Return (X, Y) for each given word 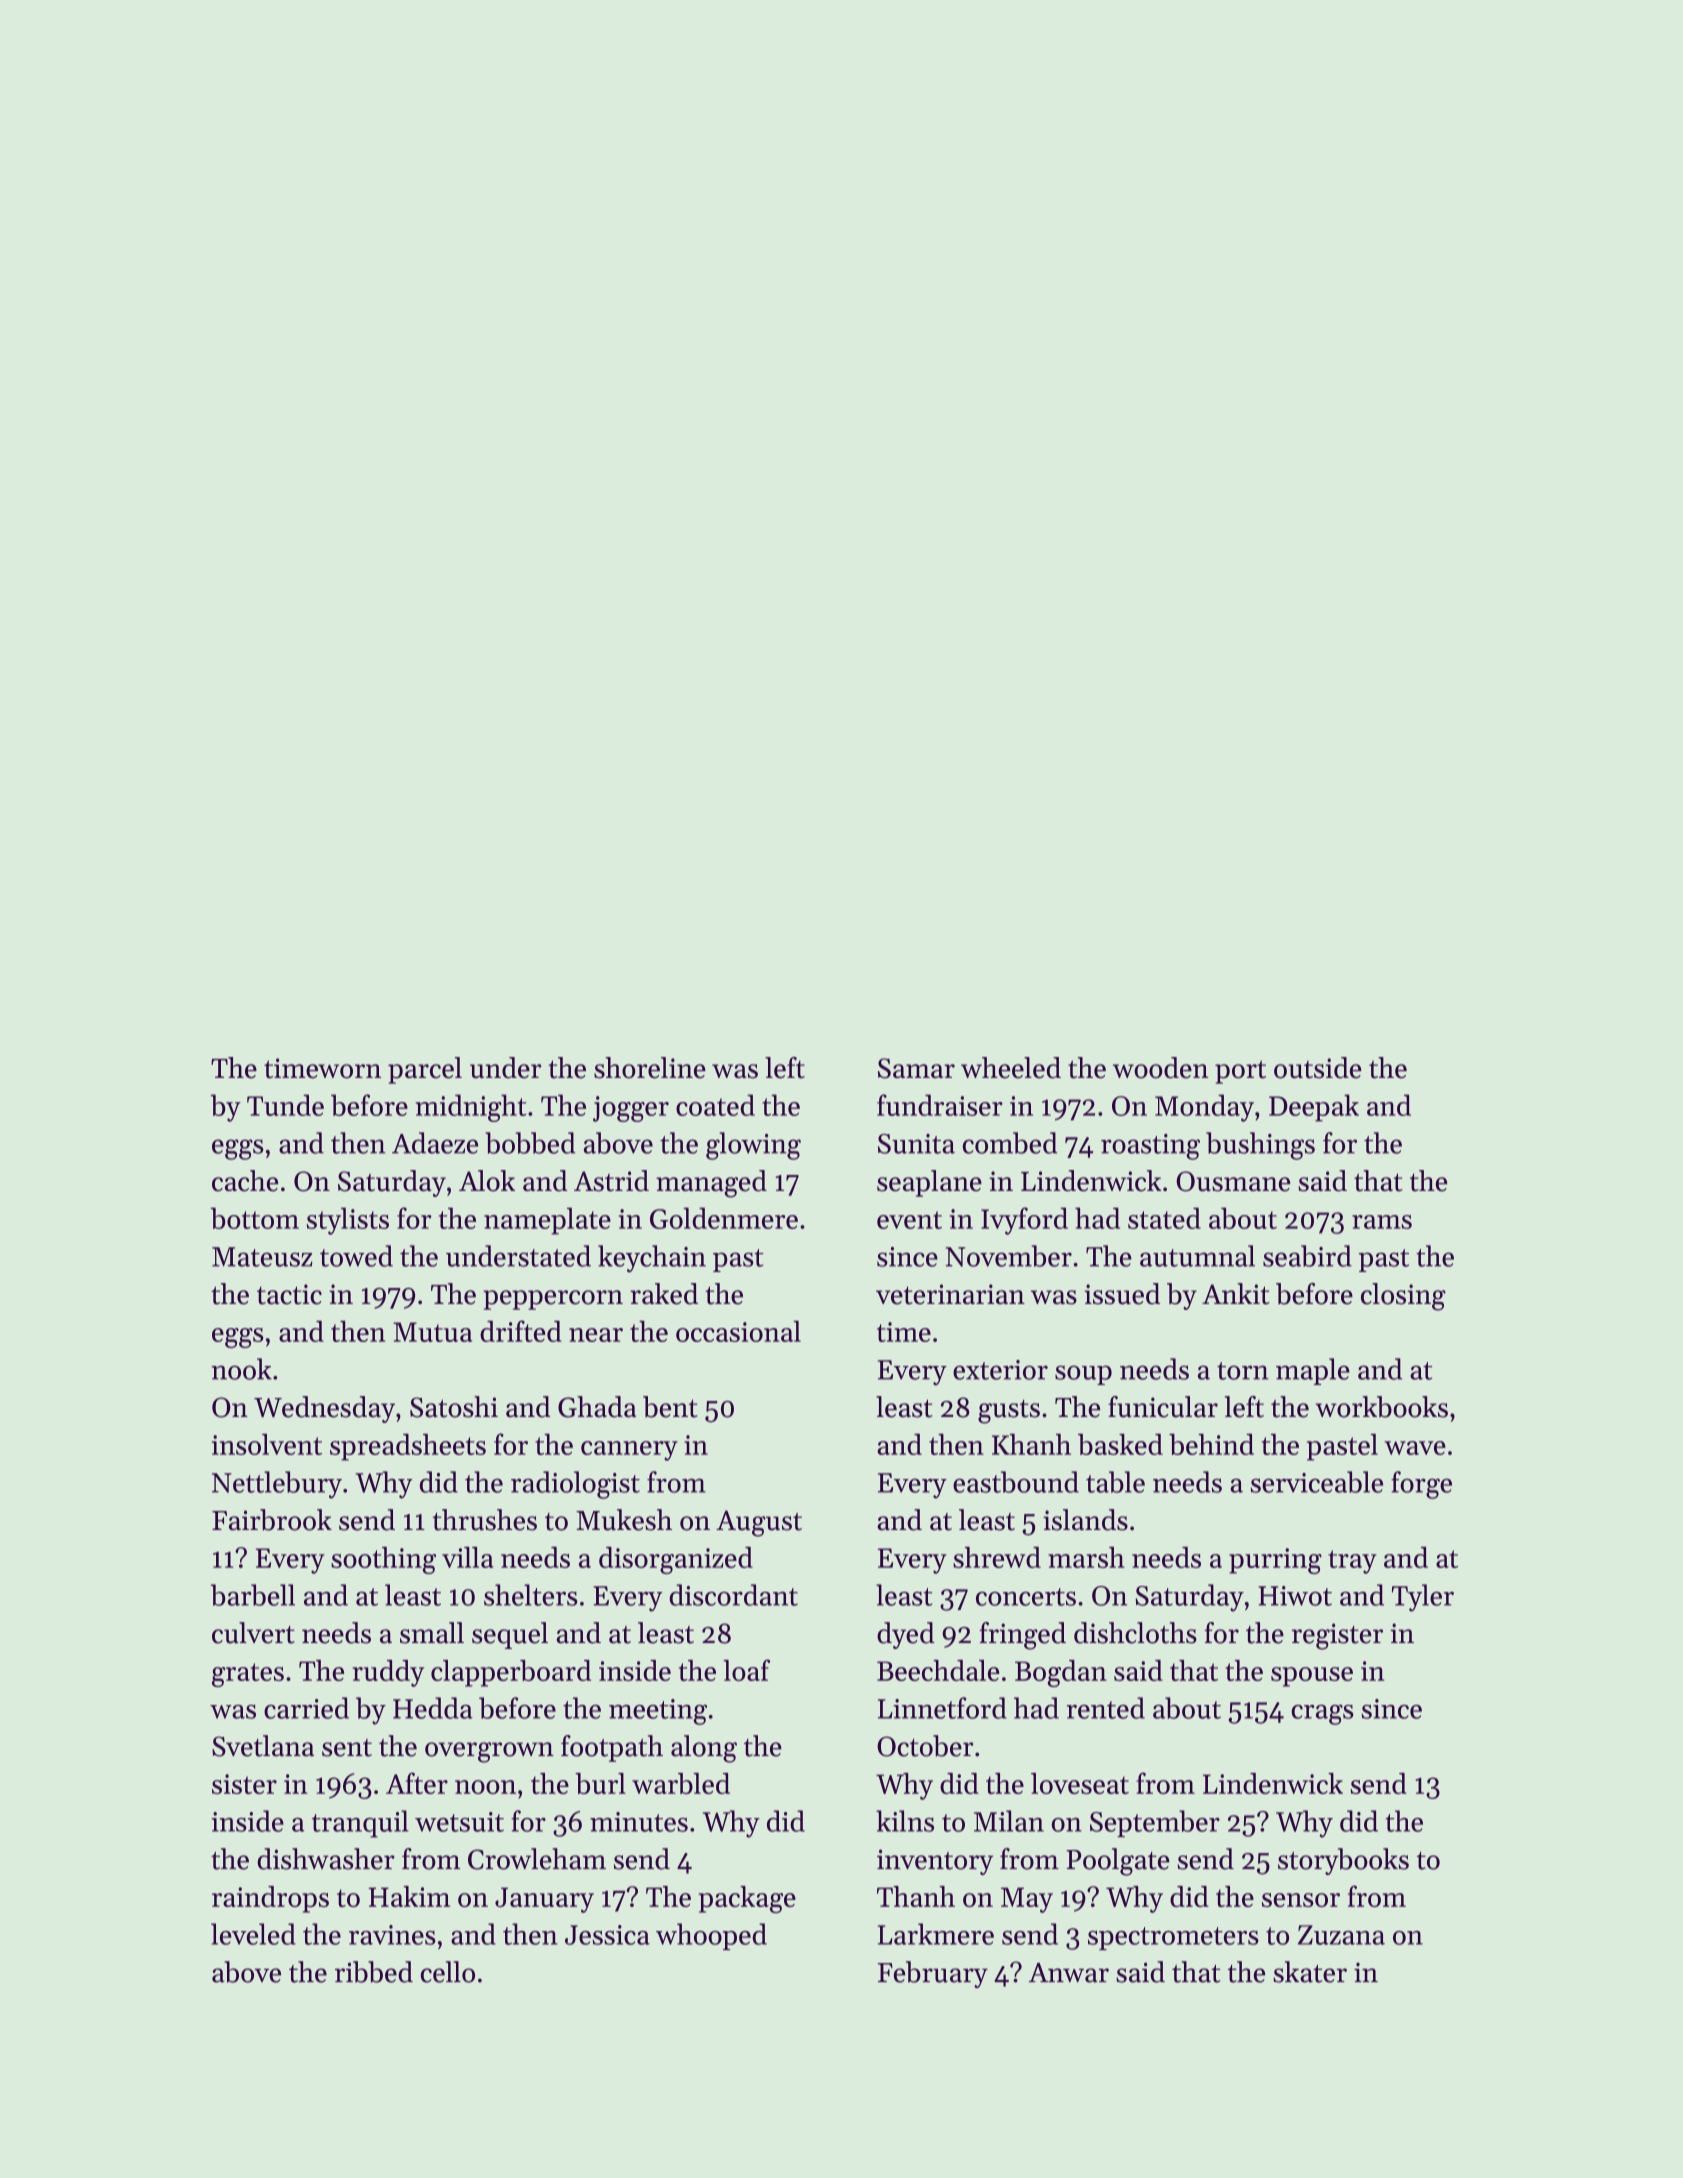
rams (1382, 1222)
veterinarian (950, 1294)
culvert (253, 1633)
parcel (425, 1070)
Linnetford (942, 1708)
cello (448, 1972)
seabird (1307, 1256)
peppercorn (553, 1300)
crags (1322, 1714)
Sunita (916, 1144)
